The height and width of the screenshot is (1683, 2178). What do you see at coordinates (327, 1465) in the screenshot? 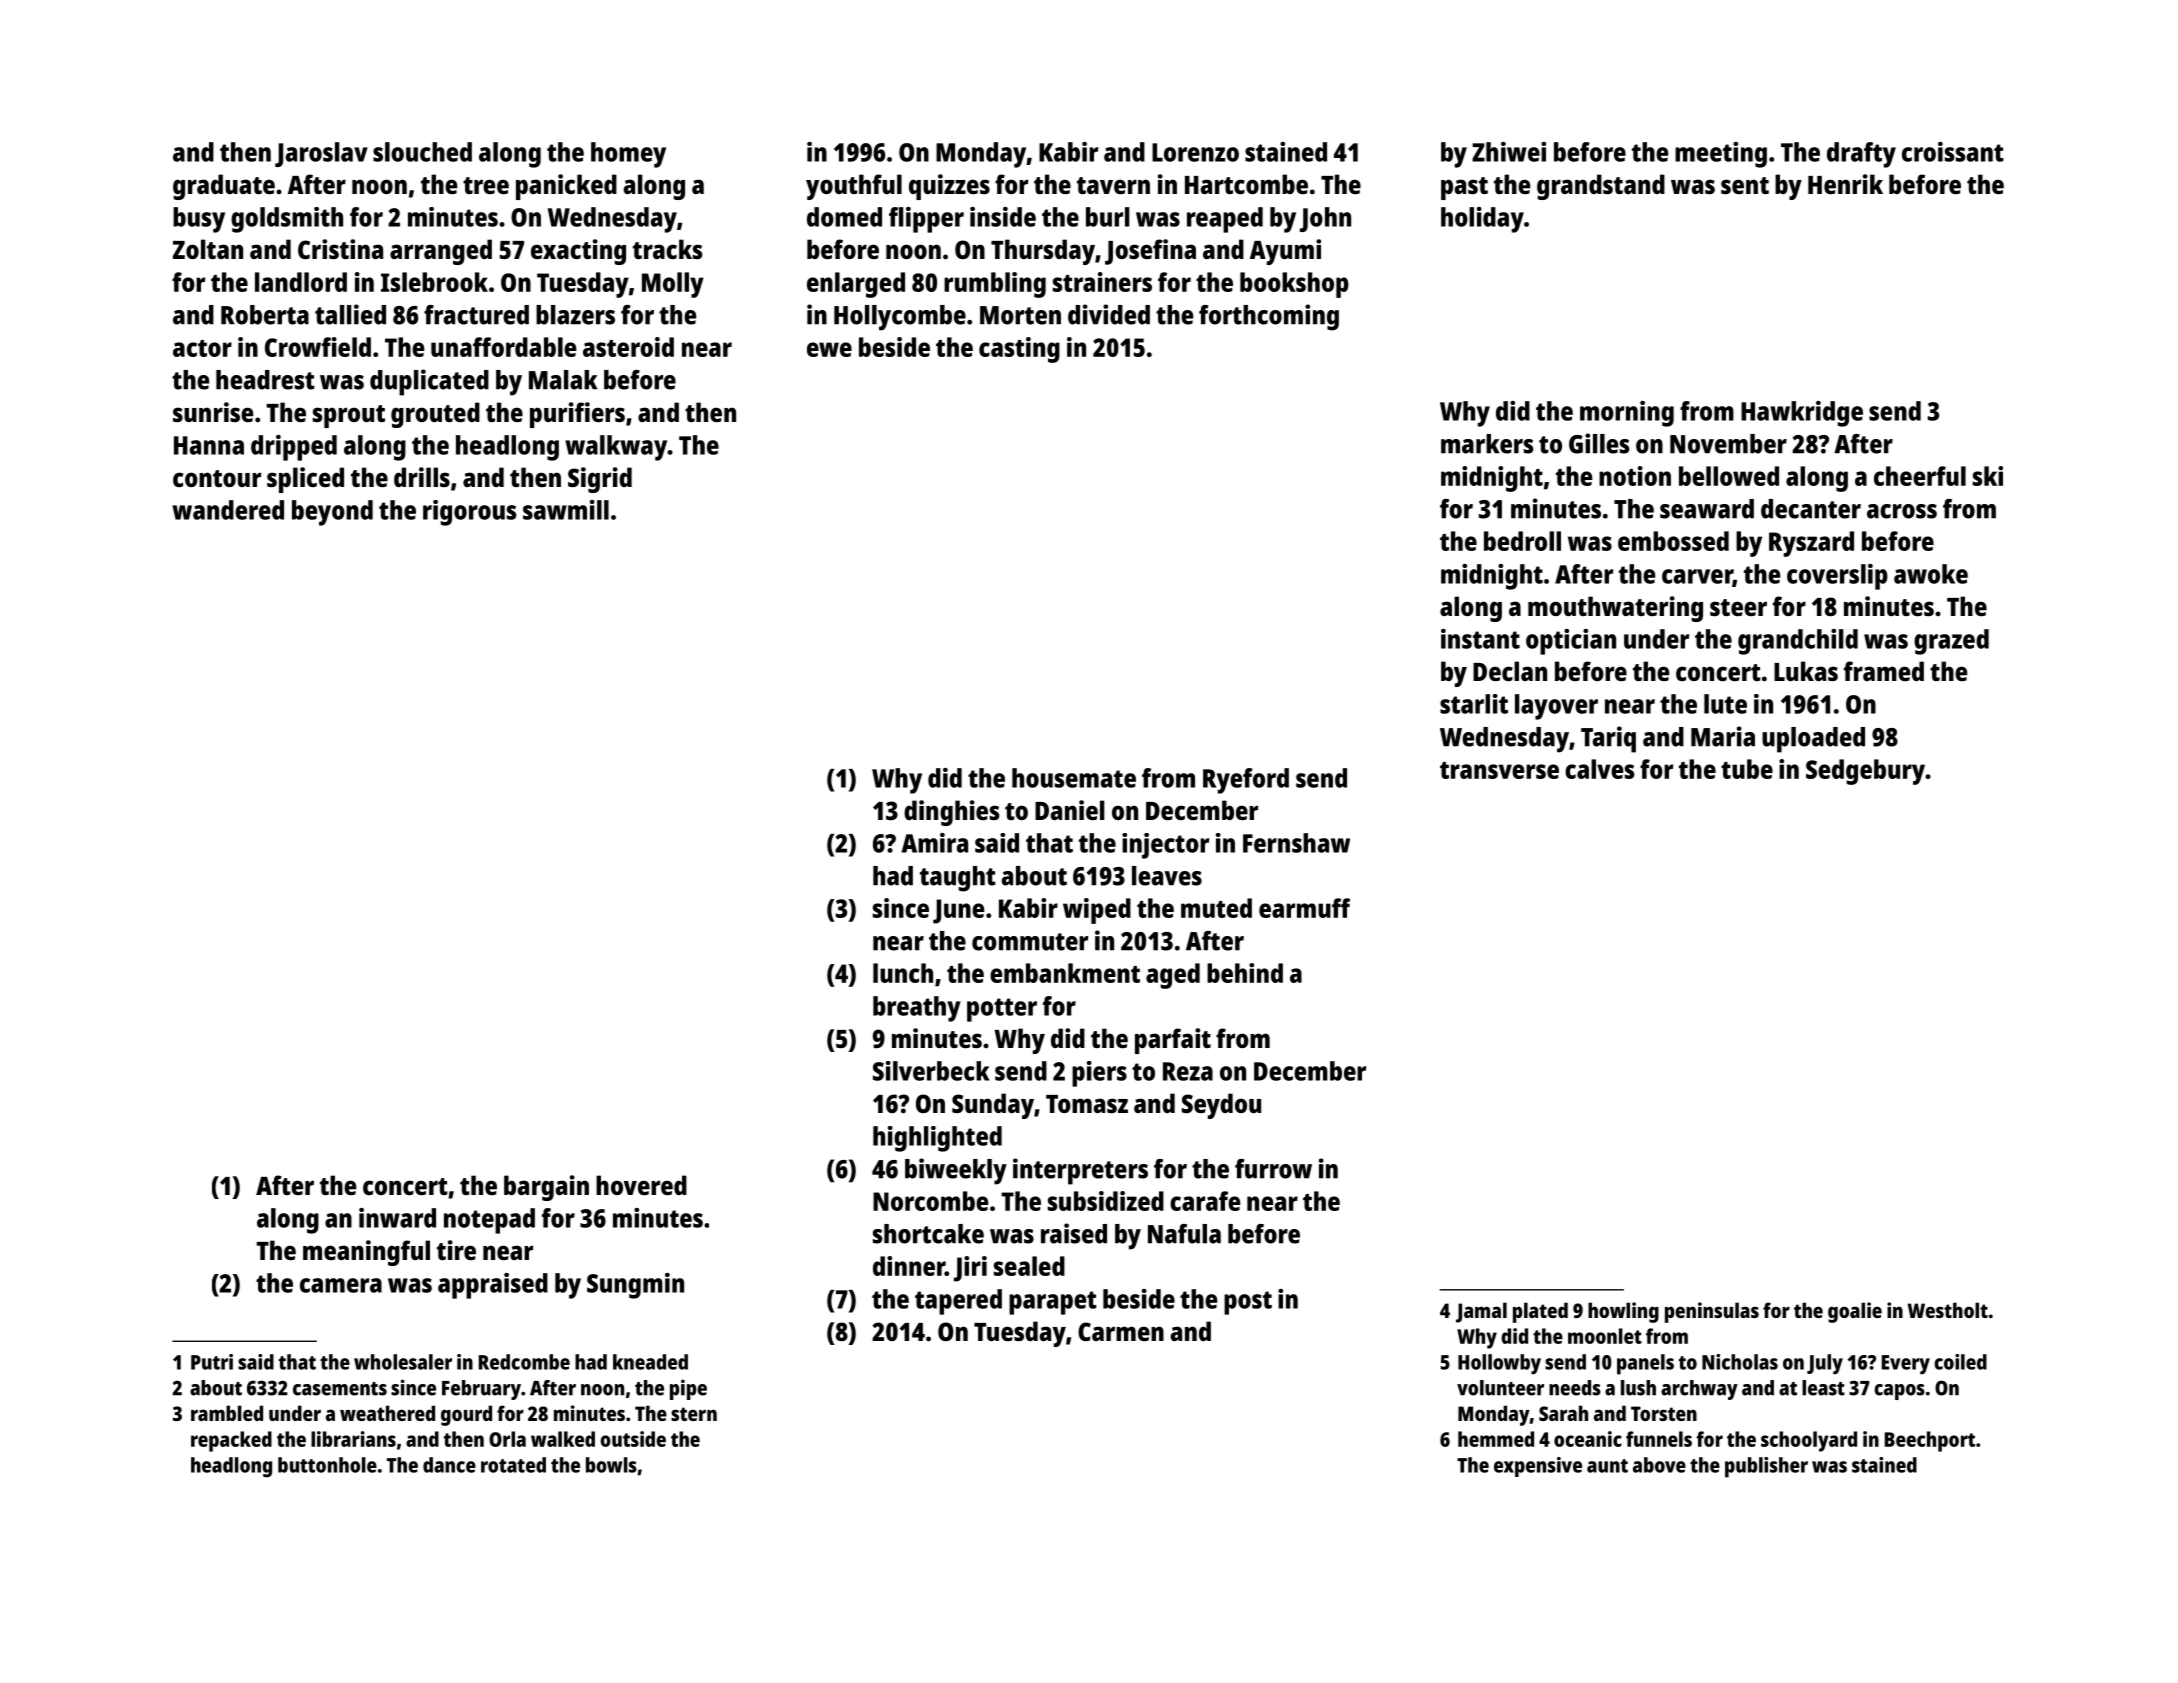
I see `buttonhole` at bounding box center [327, 1465].
